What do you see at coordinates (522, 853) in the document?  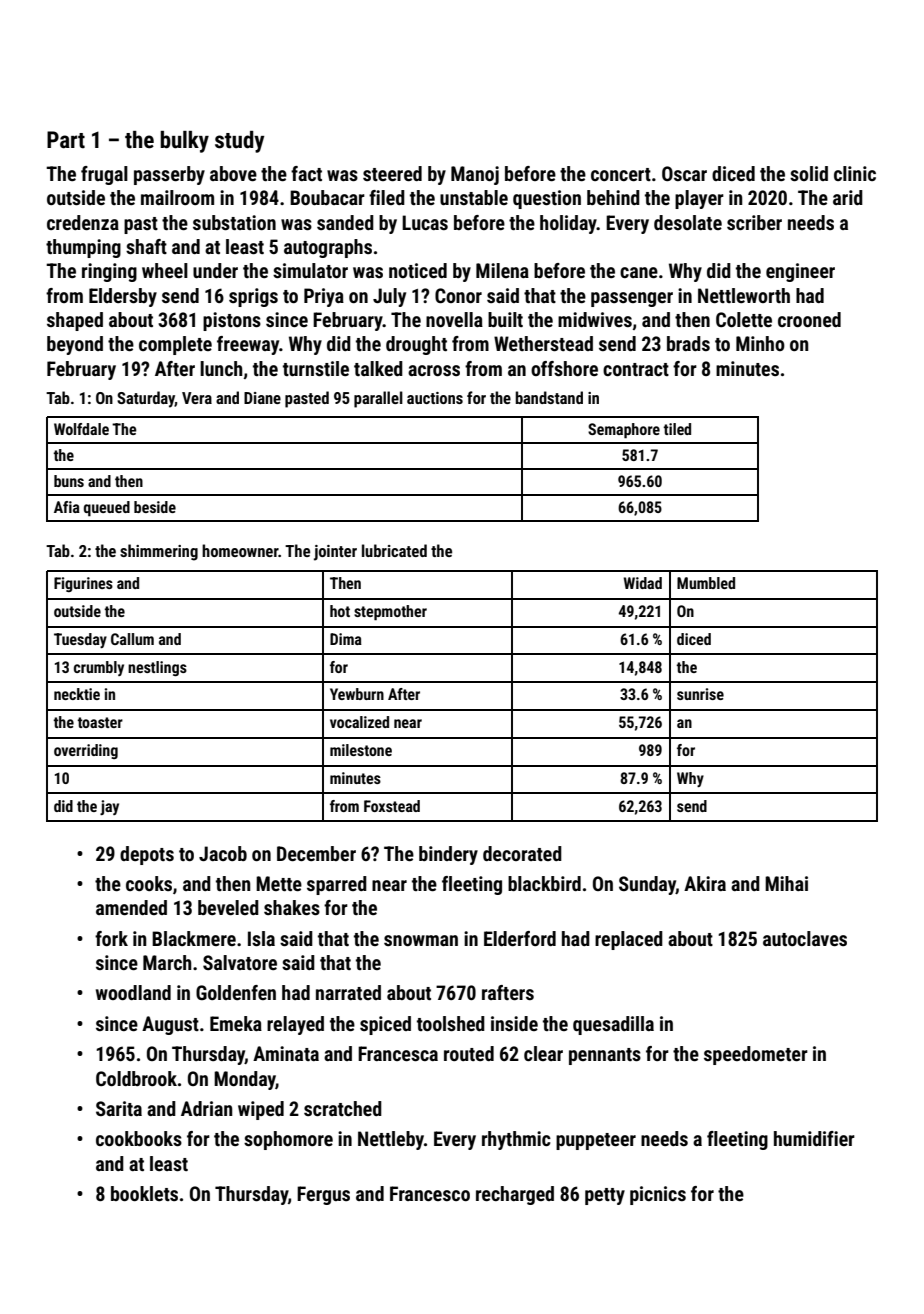 I see `decorated` at bounding box center [522, 853].
